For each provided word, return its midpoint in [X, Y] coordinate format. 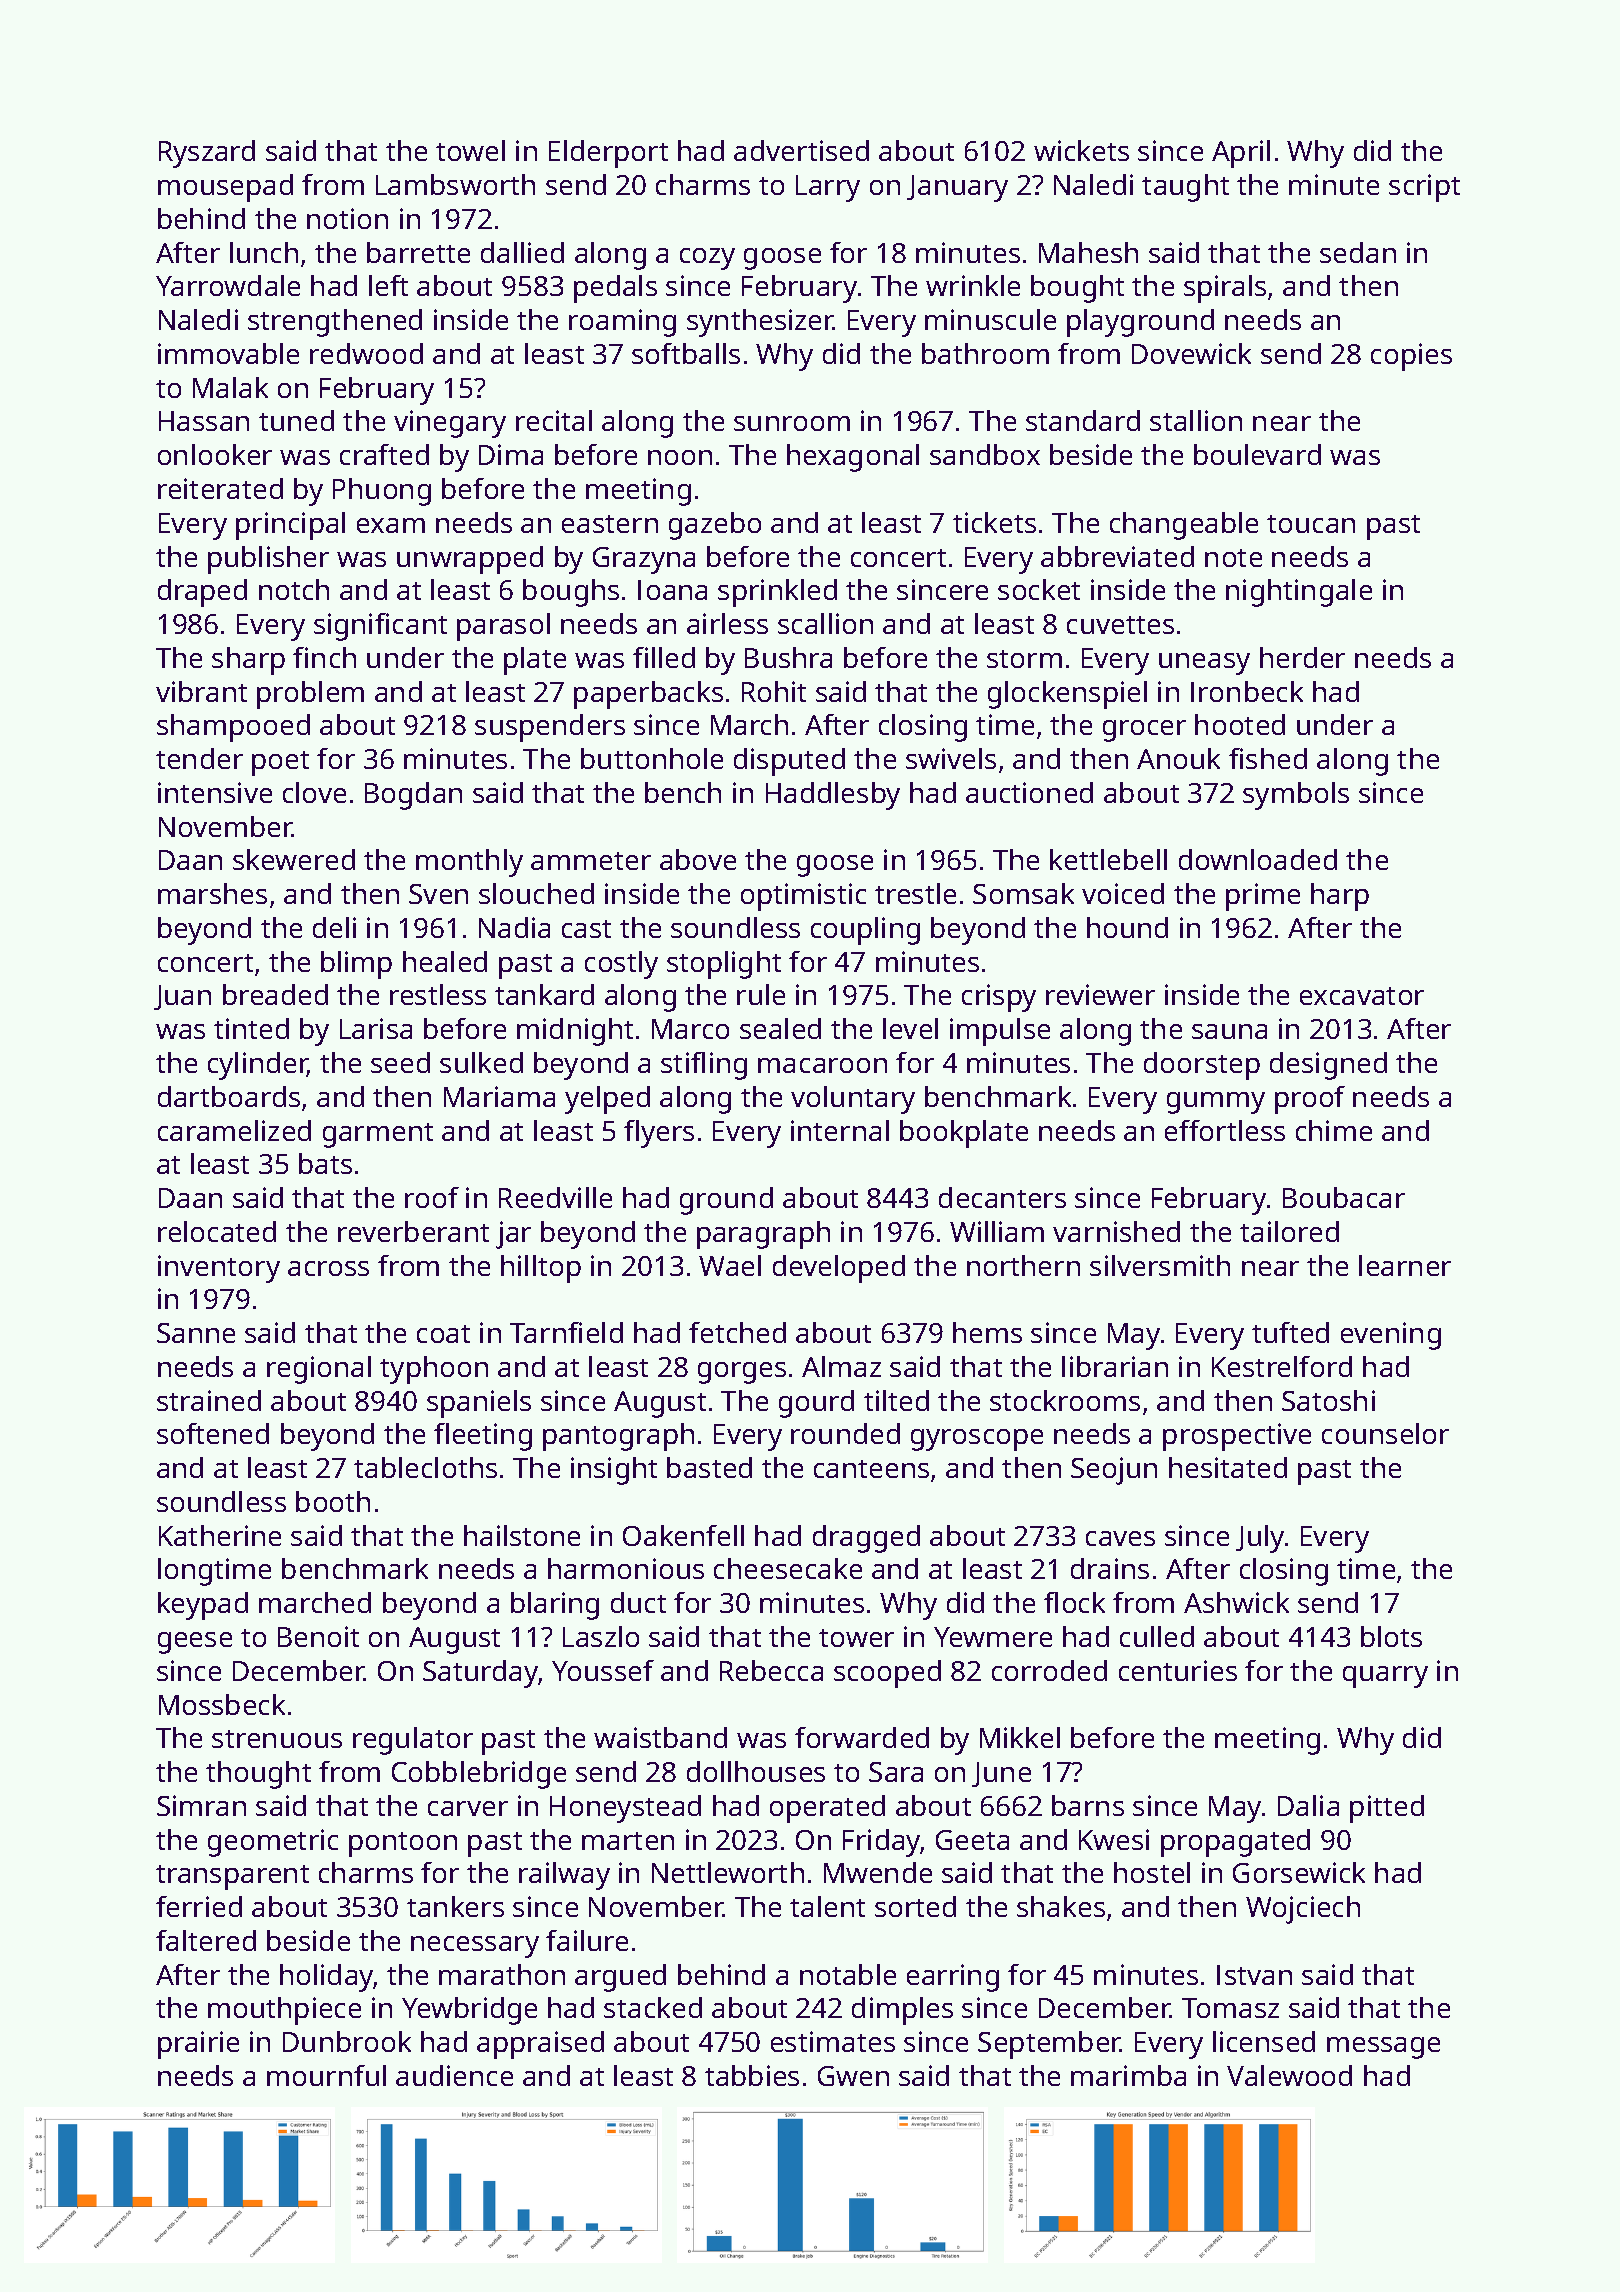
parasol [503, 627]
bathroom [985, 353]
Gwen [853, 2076]
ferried [199, 1906]
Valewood [1289, 2075]
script [1424, 188]
